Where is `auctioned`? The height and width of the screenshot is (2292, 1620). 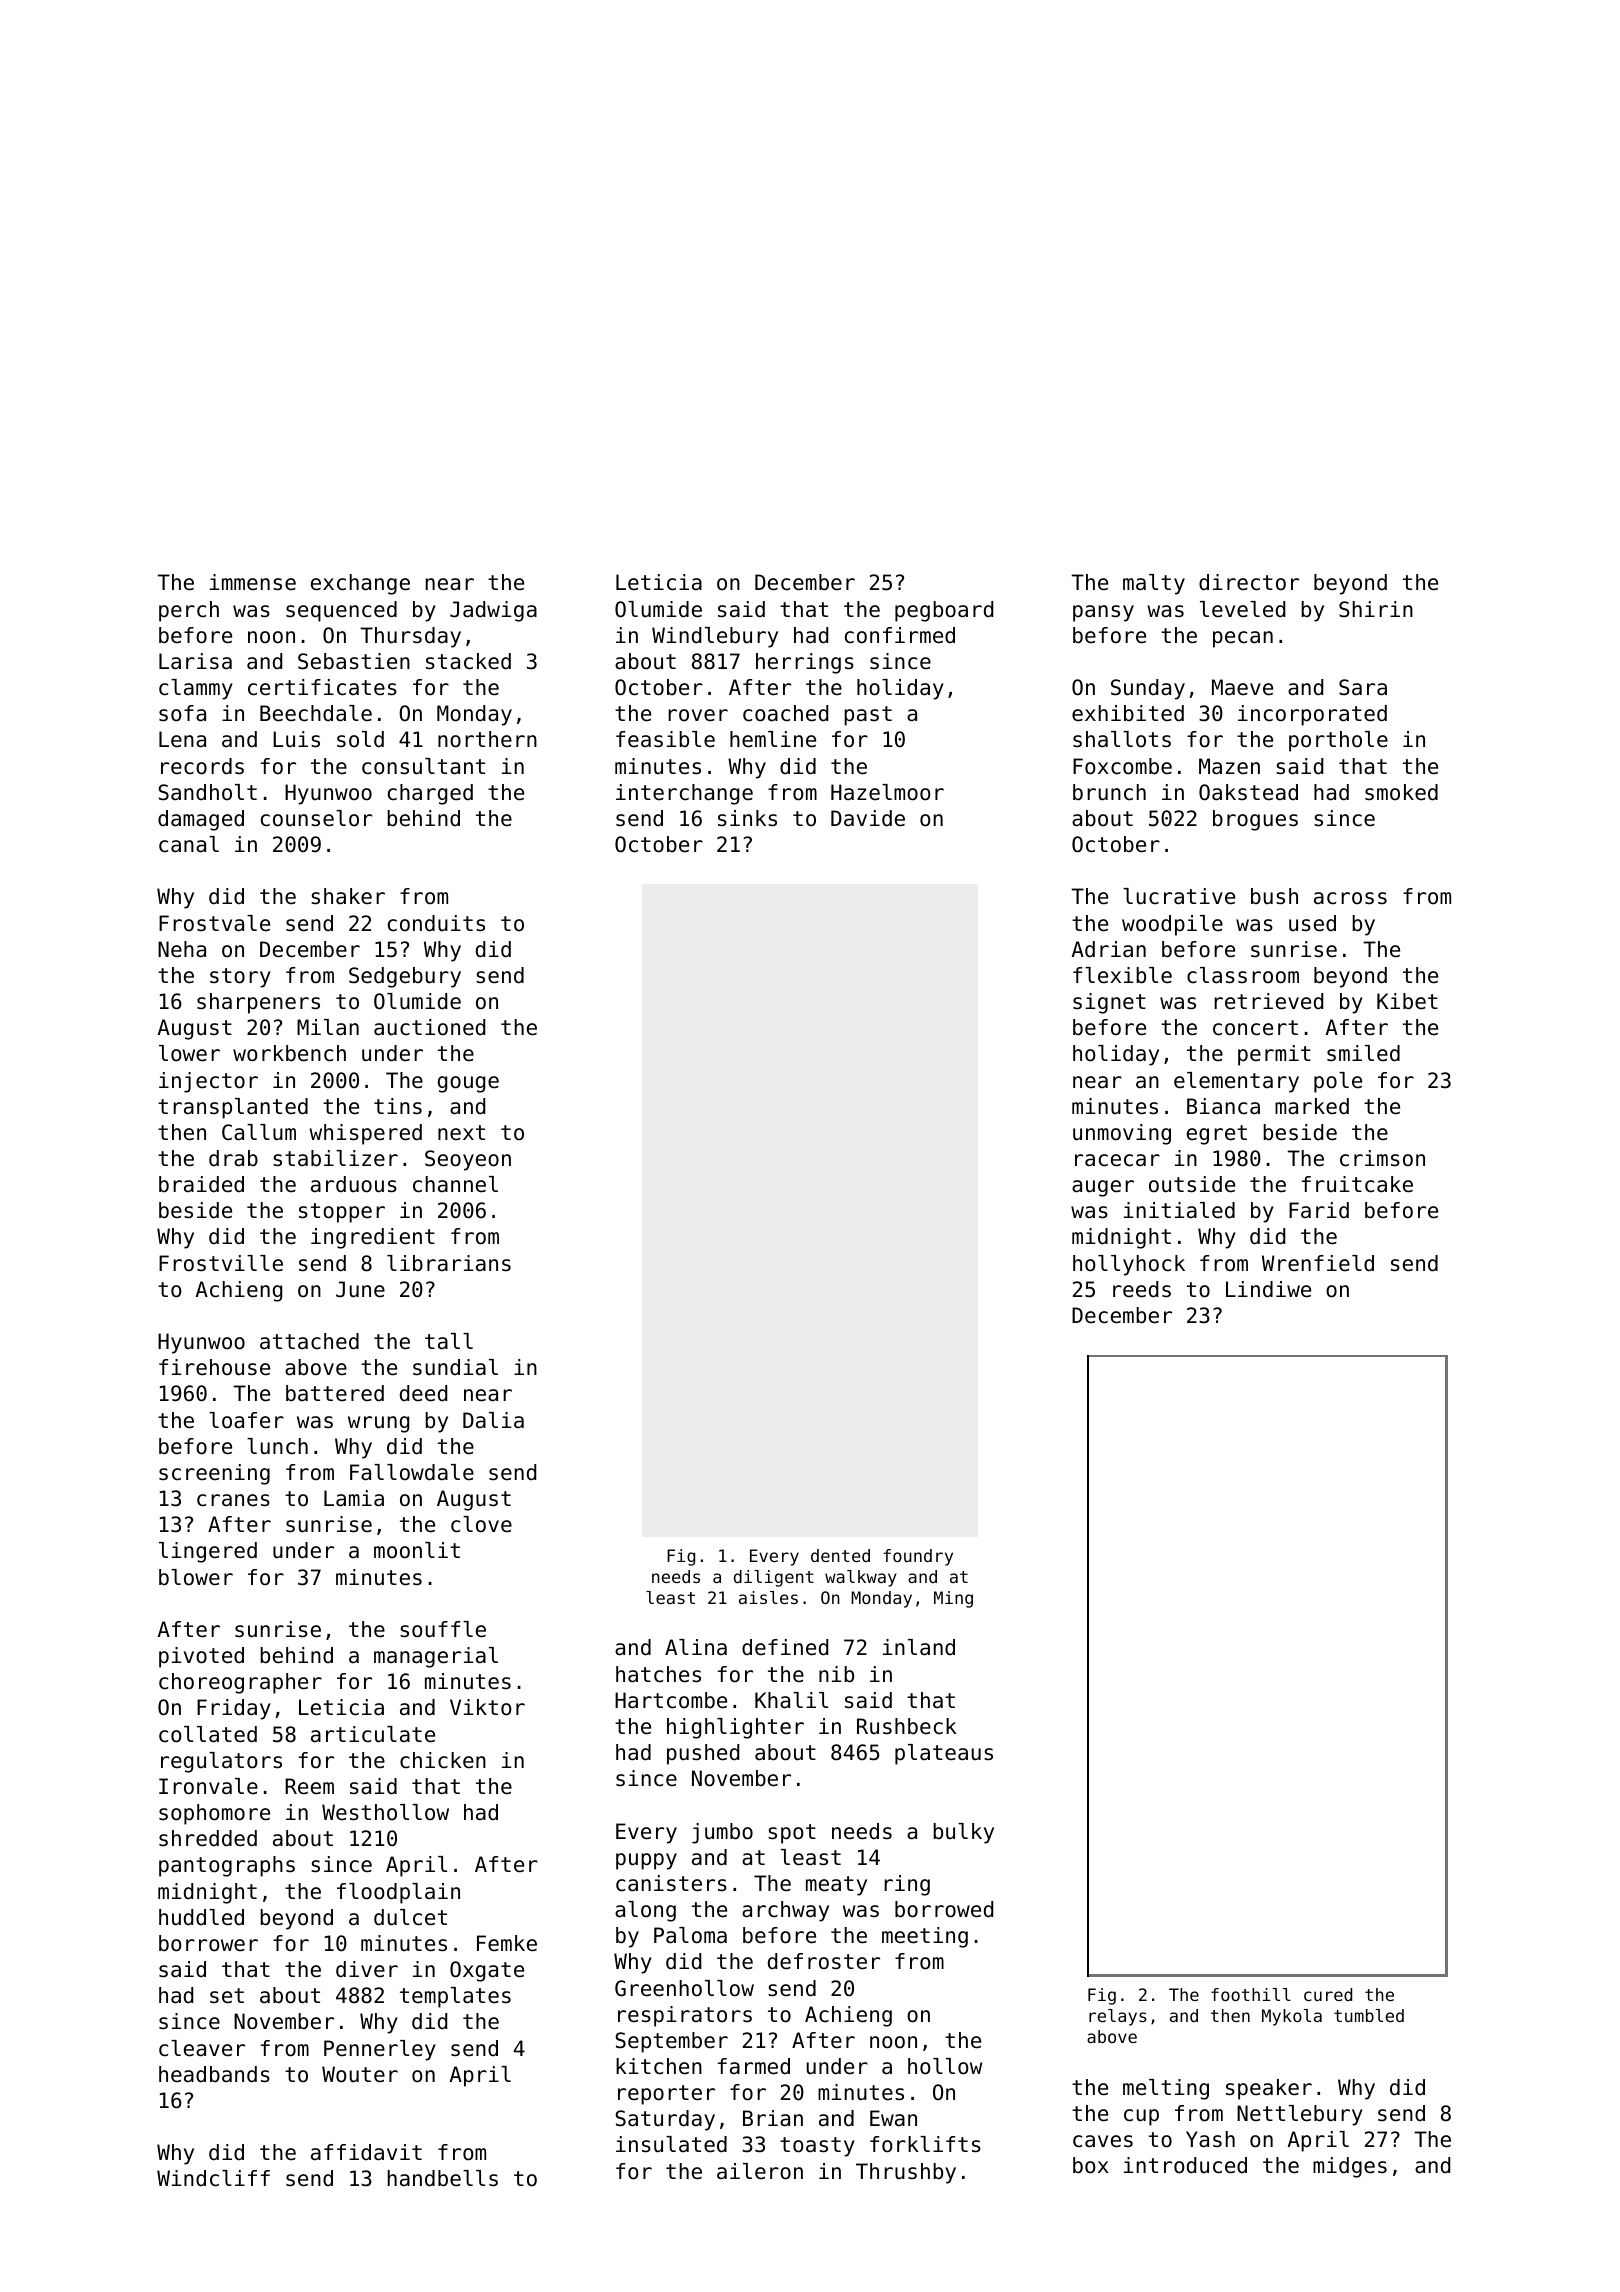 auctioned is located at coordinates (429, 1027).
